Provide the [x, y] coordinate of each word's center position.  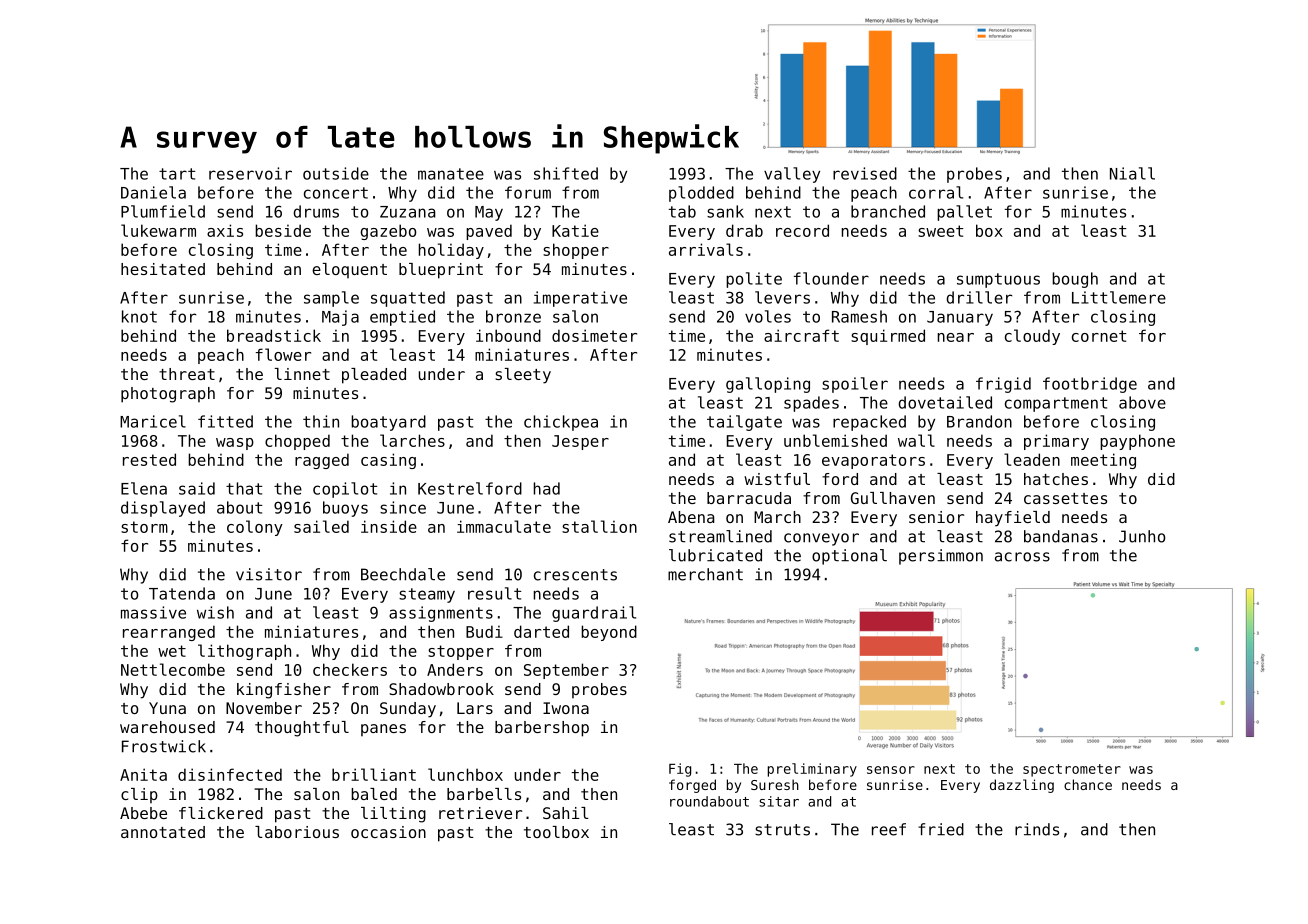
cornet [1099, 336]
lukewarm [158, 230]
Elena [144, 488]
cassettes [1065, 498]
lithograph [244, 652]
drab [744, 230]
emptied [402, 318]
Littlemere [1119, 297]
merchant [705, 574]
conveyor [821, 539]
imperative [580, 299]
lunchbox [465, 774]
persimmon [941, 557]
